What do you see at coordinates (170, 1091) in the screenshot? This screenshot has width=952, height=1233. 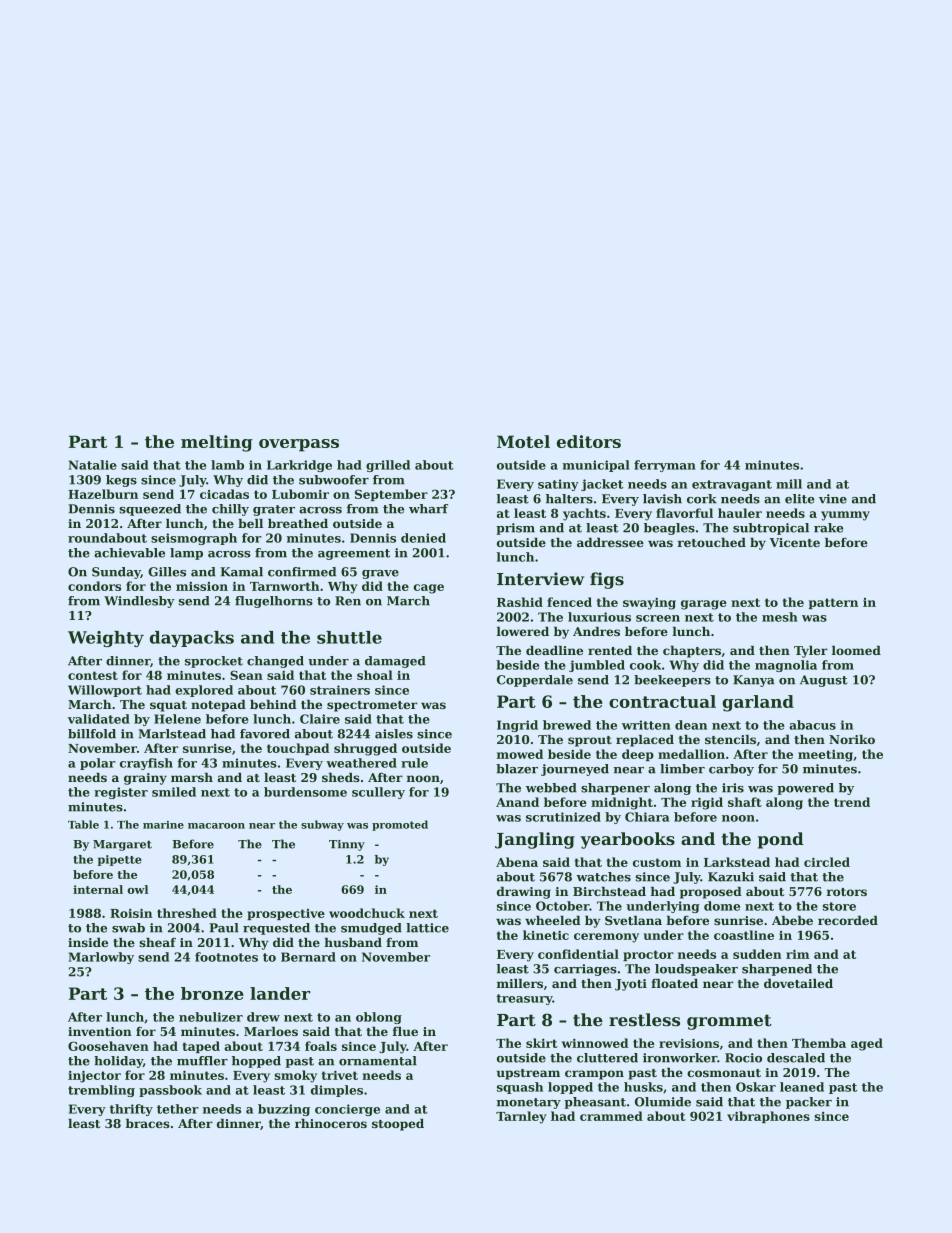 I see `passbook` at bounding box center [170, 1091].
